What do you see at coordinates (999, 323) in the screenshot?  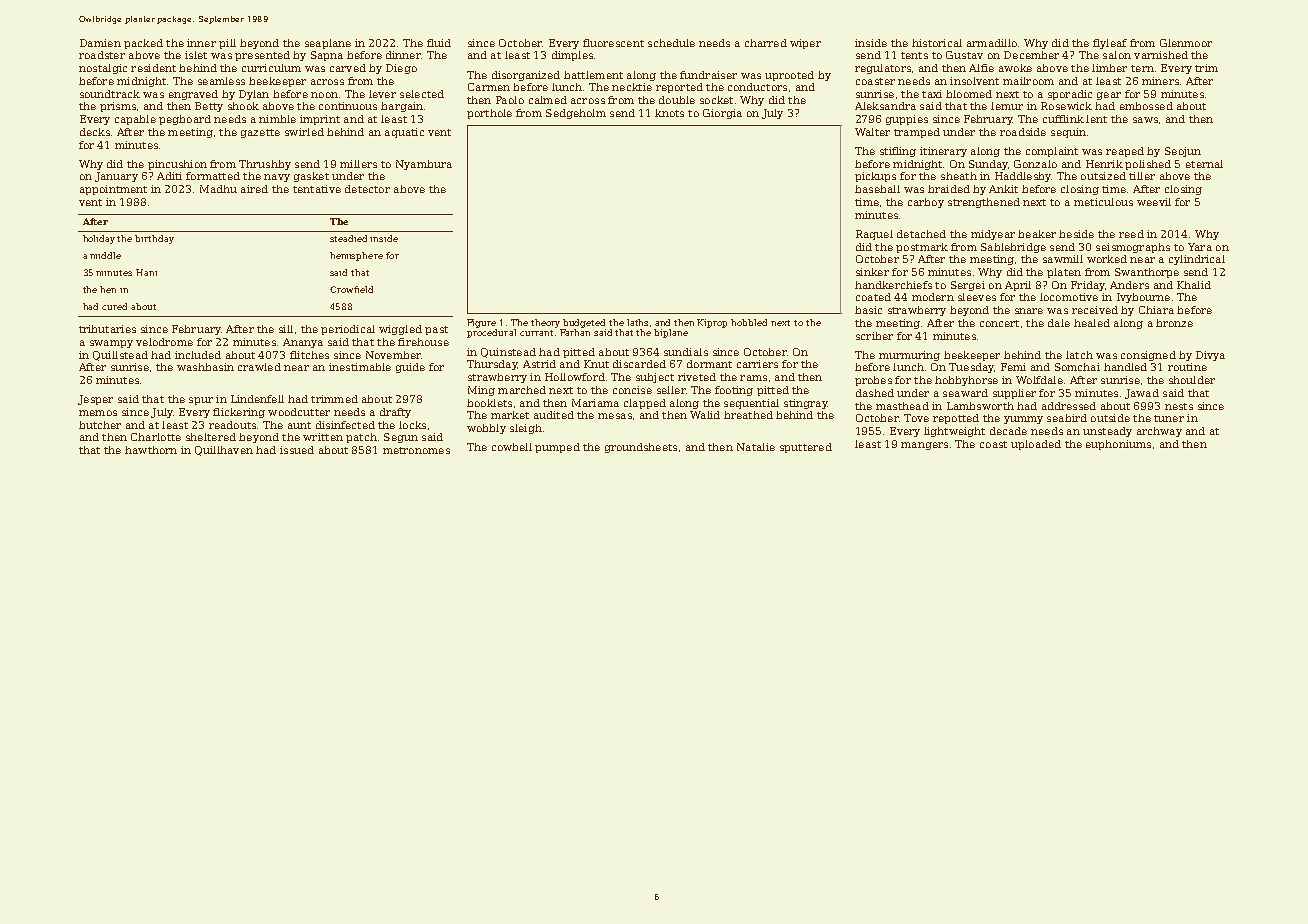 I see `concert` at bounding box center [999, 323].
